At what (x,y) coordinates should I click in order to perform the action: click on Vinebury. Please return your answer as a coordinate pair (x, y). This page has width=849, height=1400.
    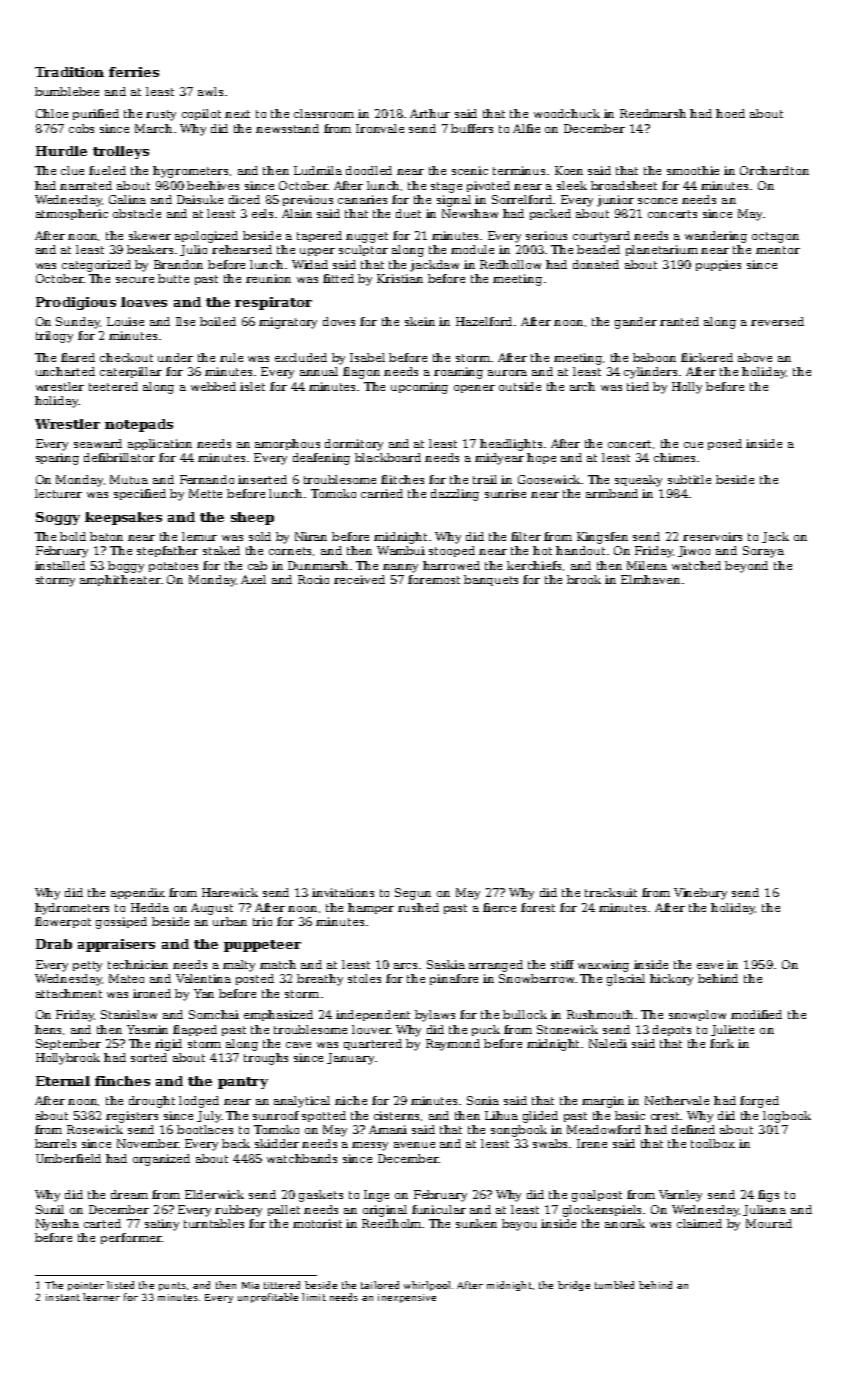
    Looking at the image, I should click on (700, 894).
